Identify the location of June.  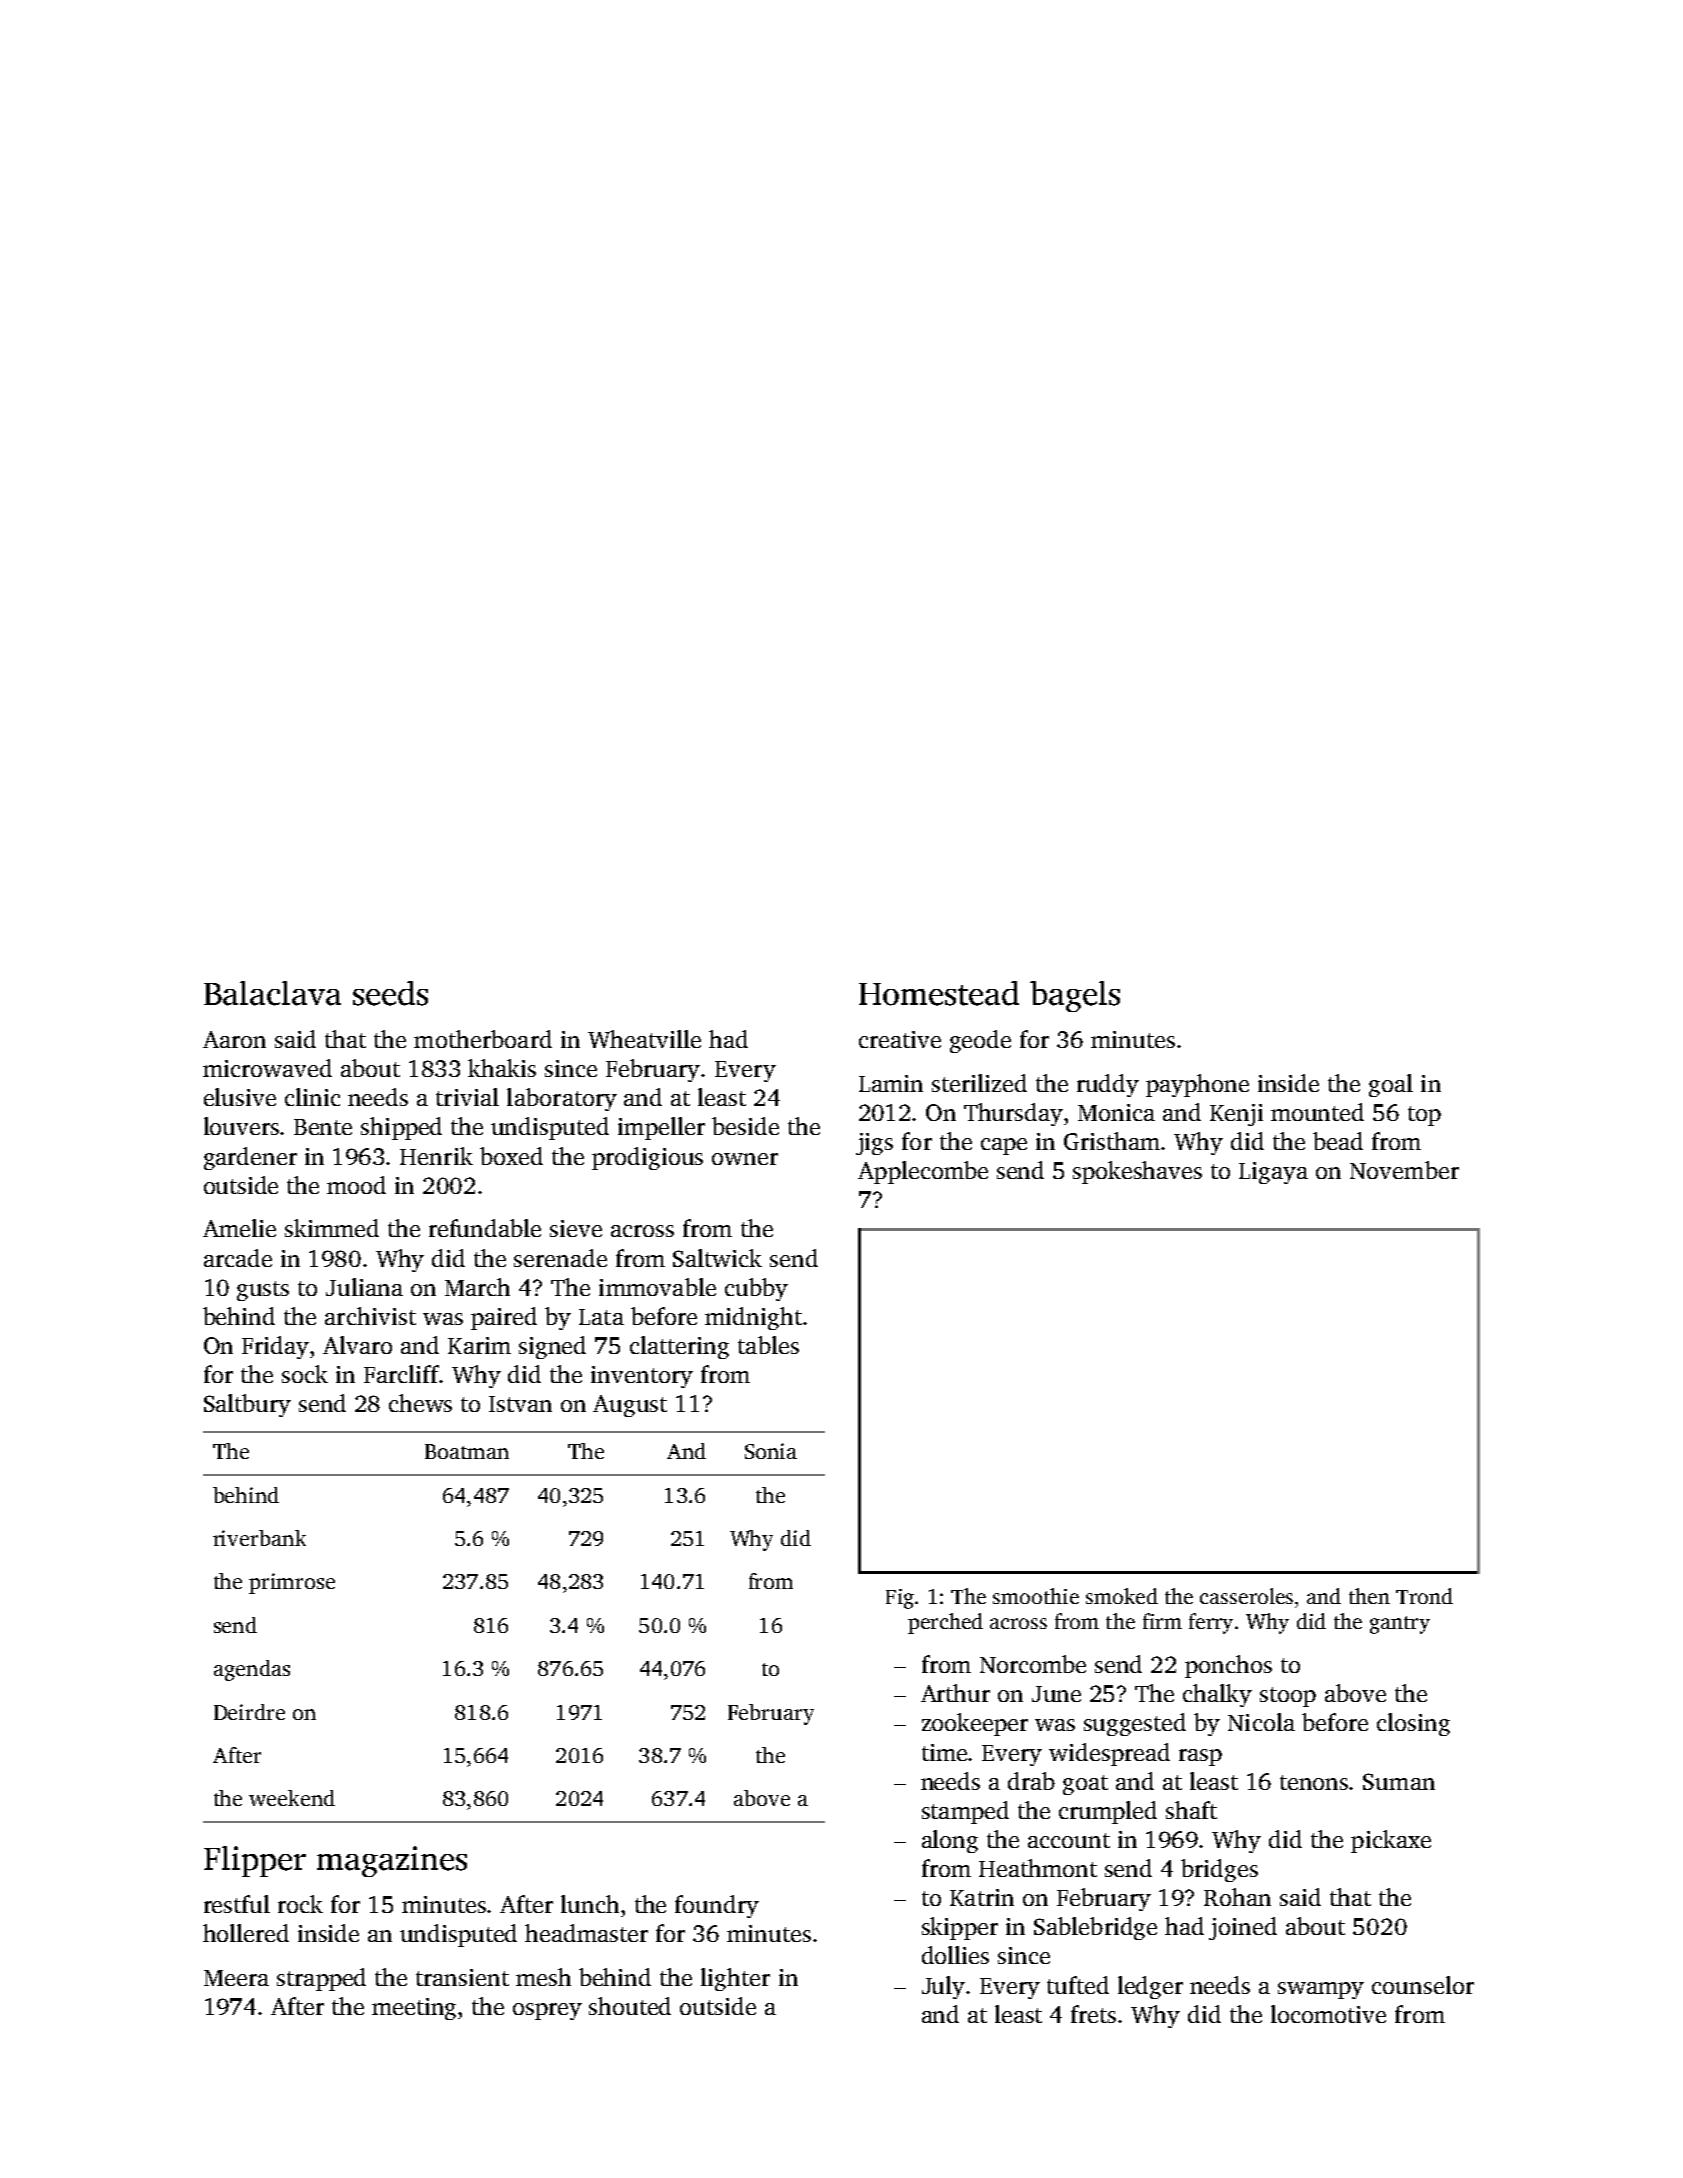
(1056, 1694).
